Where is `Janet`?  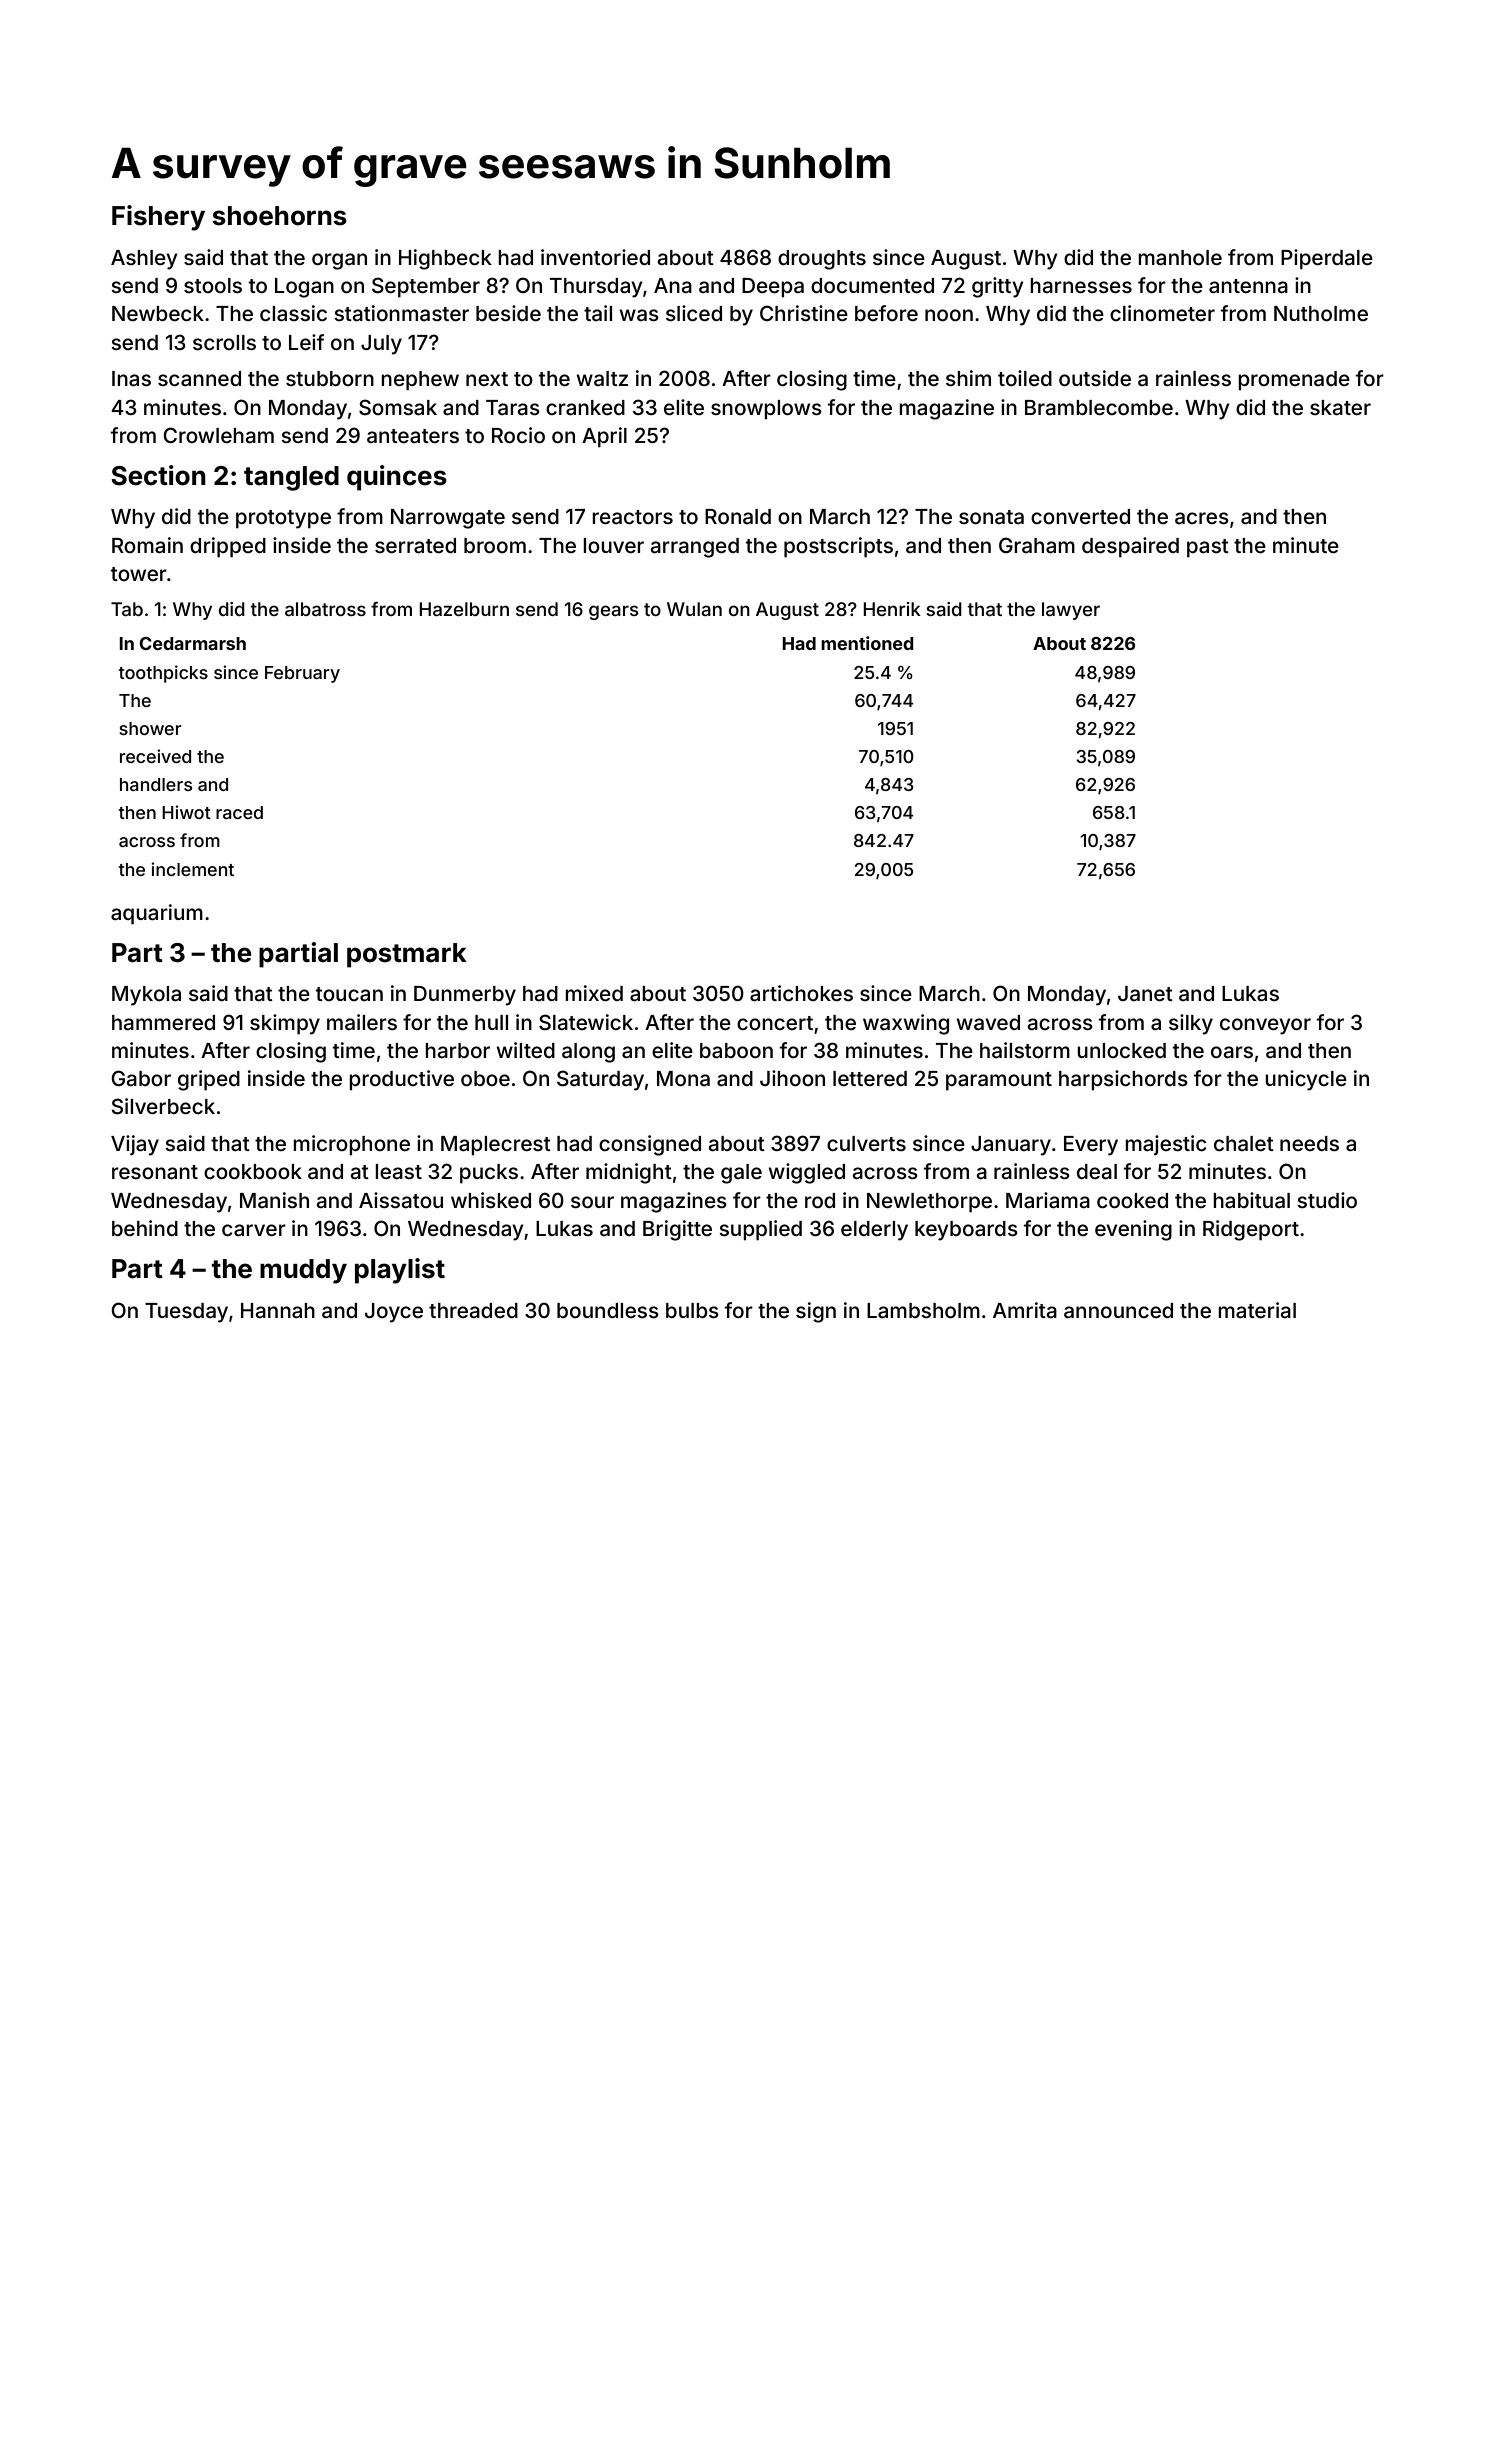 Janet is located at coordinates (1145, 993).
